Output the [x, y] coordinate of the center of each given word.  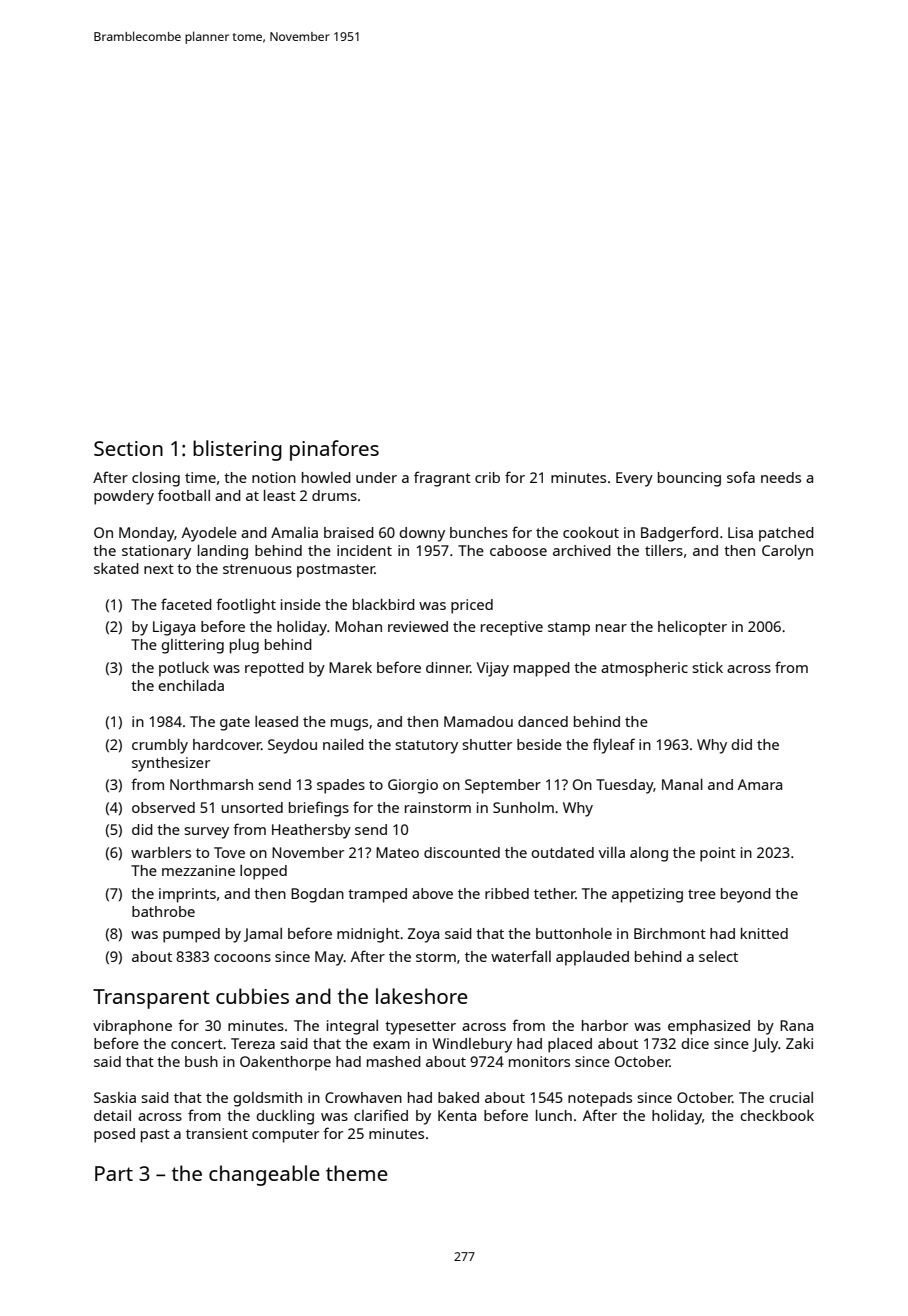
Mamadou [478, 721]
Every [634, 479]
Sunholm [523, 807]
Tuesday [625, 786]
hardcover [227, 744]
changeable [264, 1175]
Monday [147, 534]
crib [487, 477]
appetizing [647, 895]
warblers [161, 852]
